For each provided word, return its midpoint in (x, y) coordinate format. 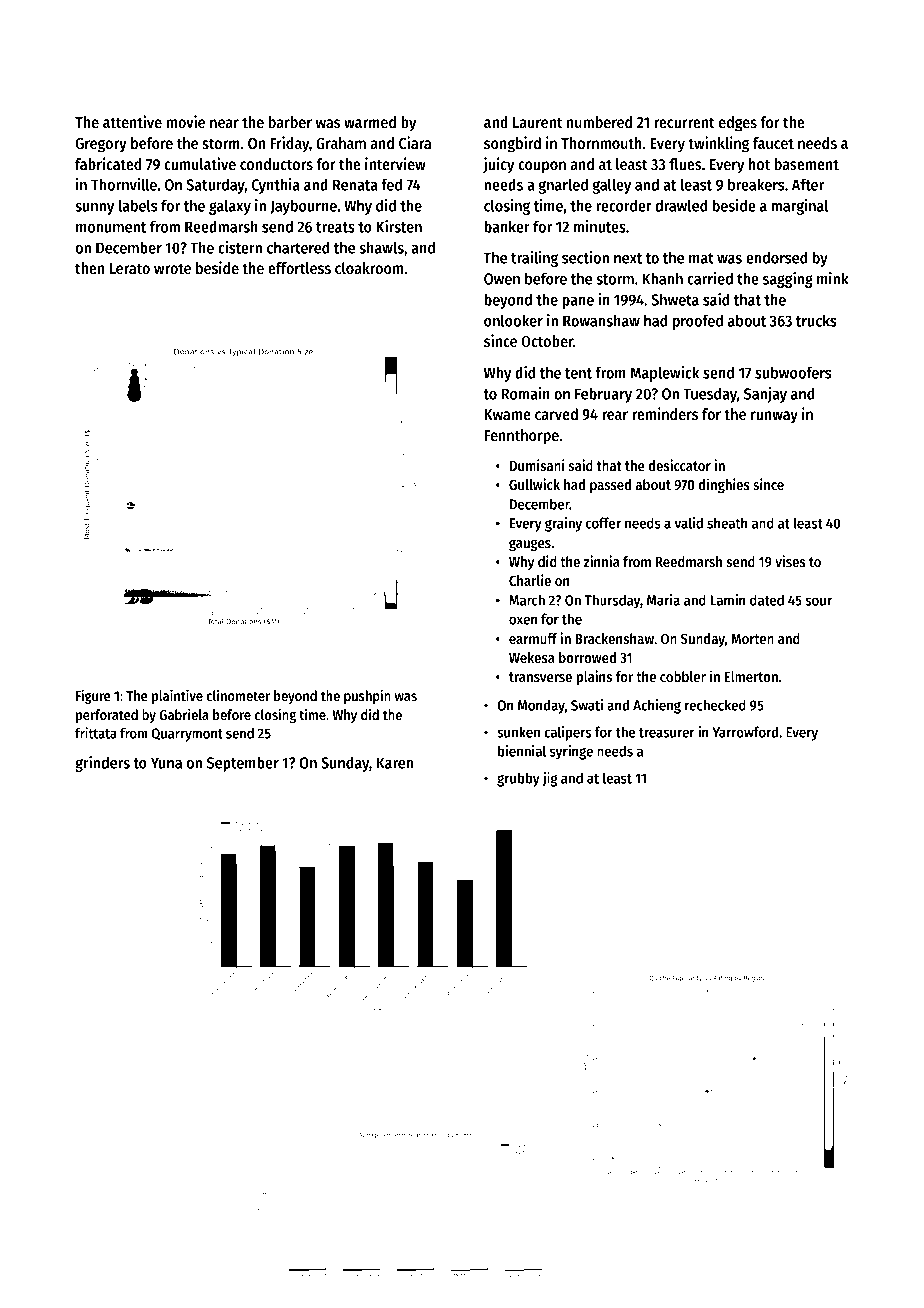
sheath (727, 523)
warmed (370, 122)
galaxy (230, 207)
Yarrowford (745, 732)
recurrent (684, 122)
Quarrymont (187, 735)
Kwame (507, 414)
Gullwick (534, 484)
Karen (395, 763)
